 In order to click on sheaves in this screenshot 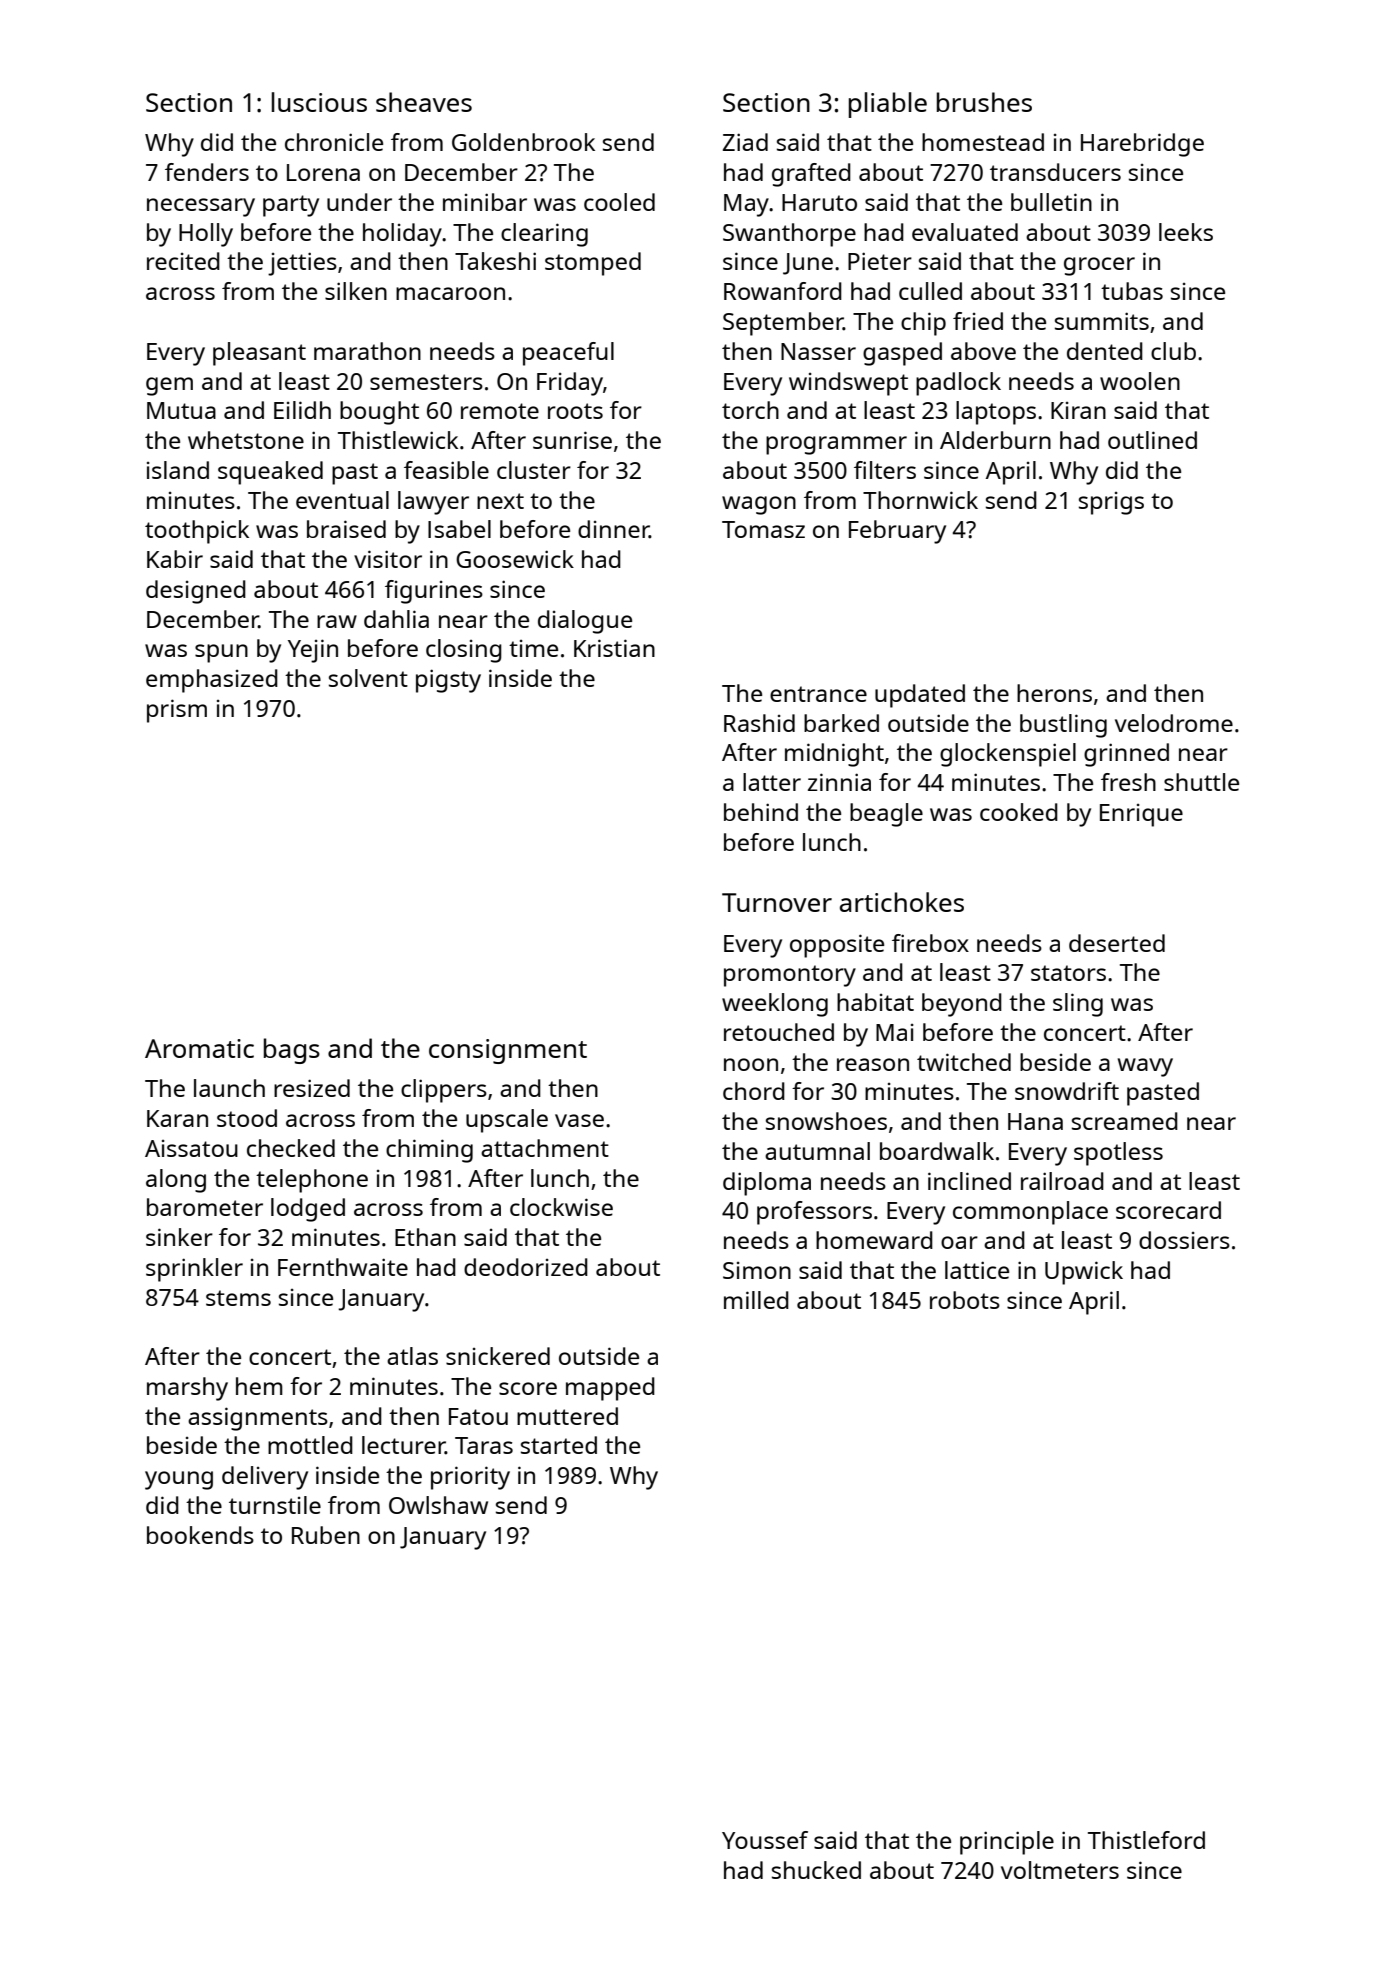, I will do `click(424, 102)`.
